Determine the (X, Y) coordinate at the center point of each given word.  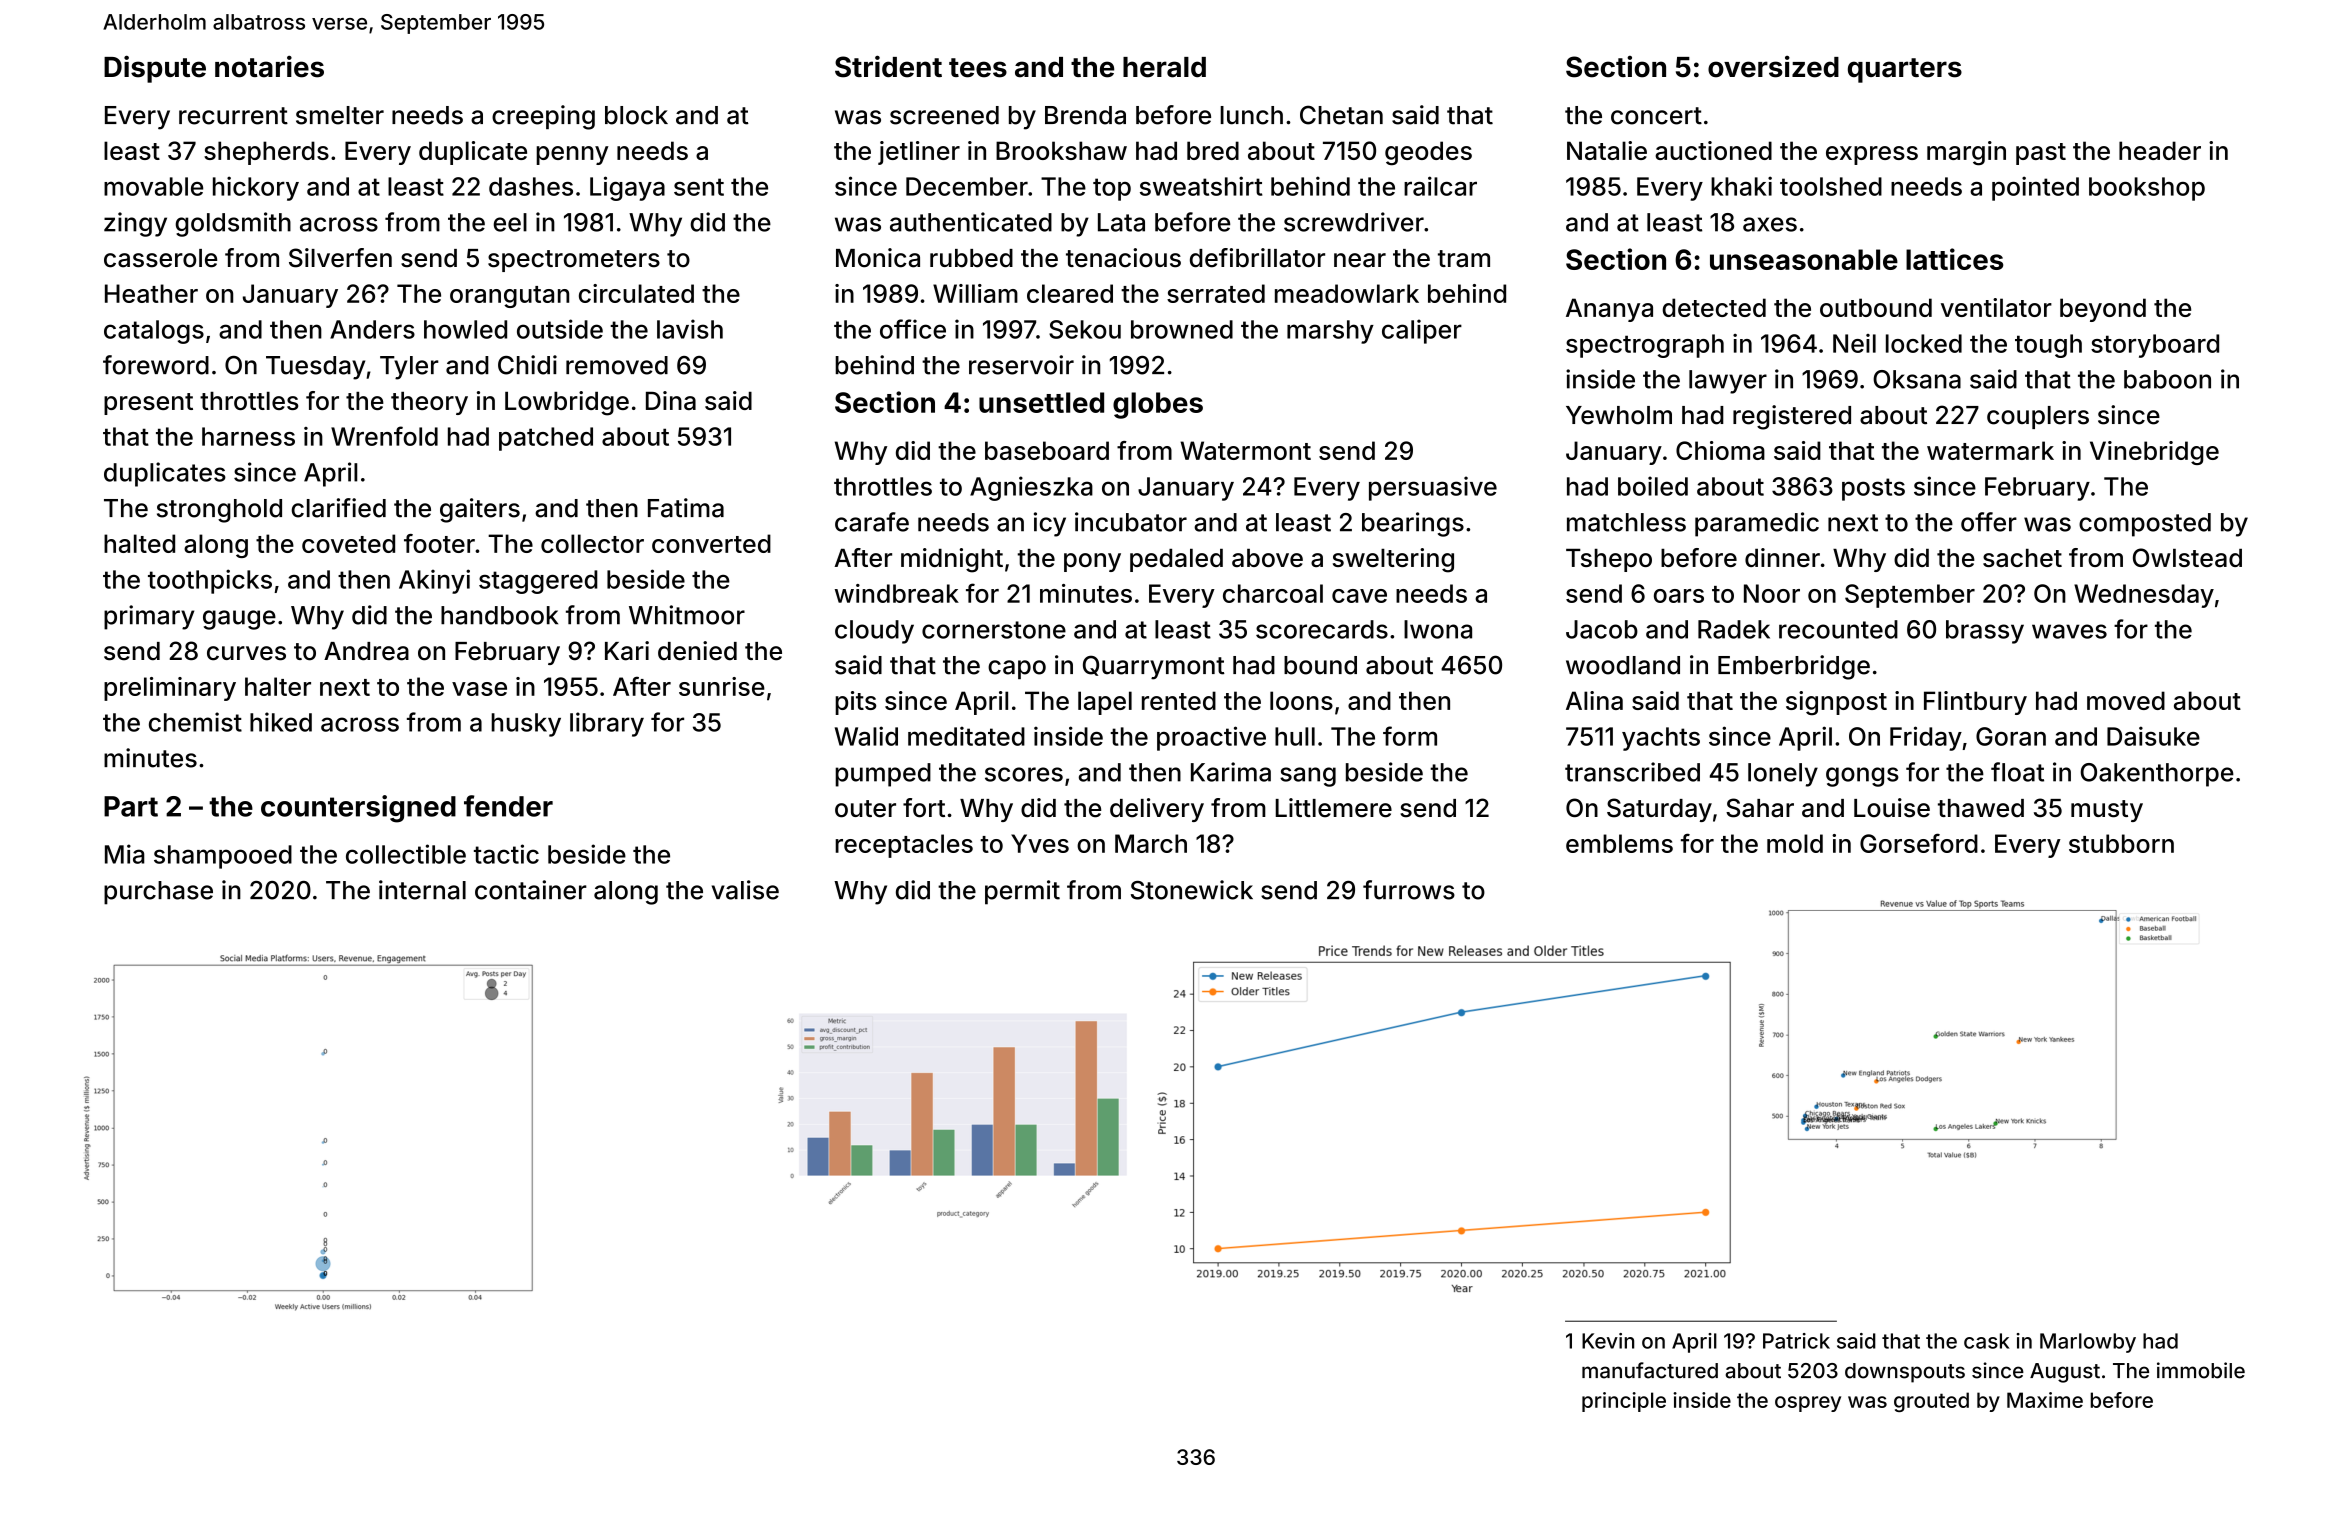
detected (1714, 307)
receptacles (904, 846)
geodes (1428, 153)
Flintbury (1975, 703)
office (913, 329)
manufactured (1650, 1370)
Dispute (155, 69)
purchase (158, 893)
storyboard (2155, 346)
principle (1624, 1402)
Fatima (686, 508)
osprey (1808, 1404)
